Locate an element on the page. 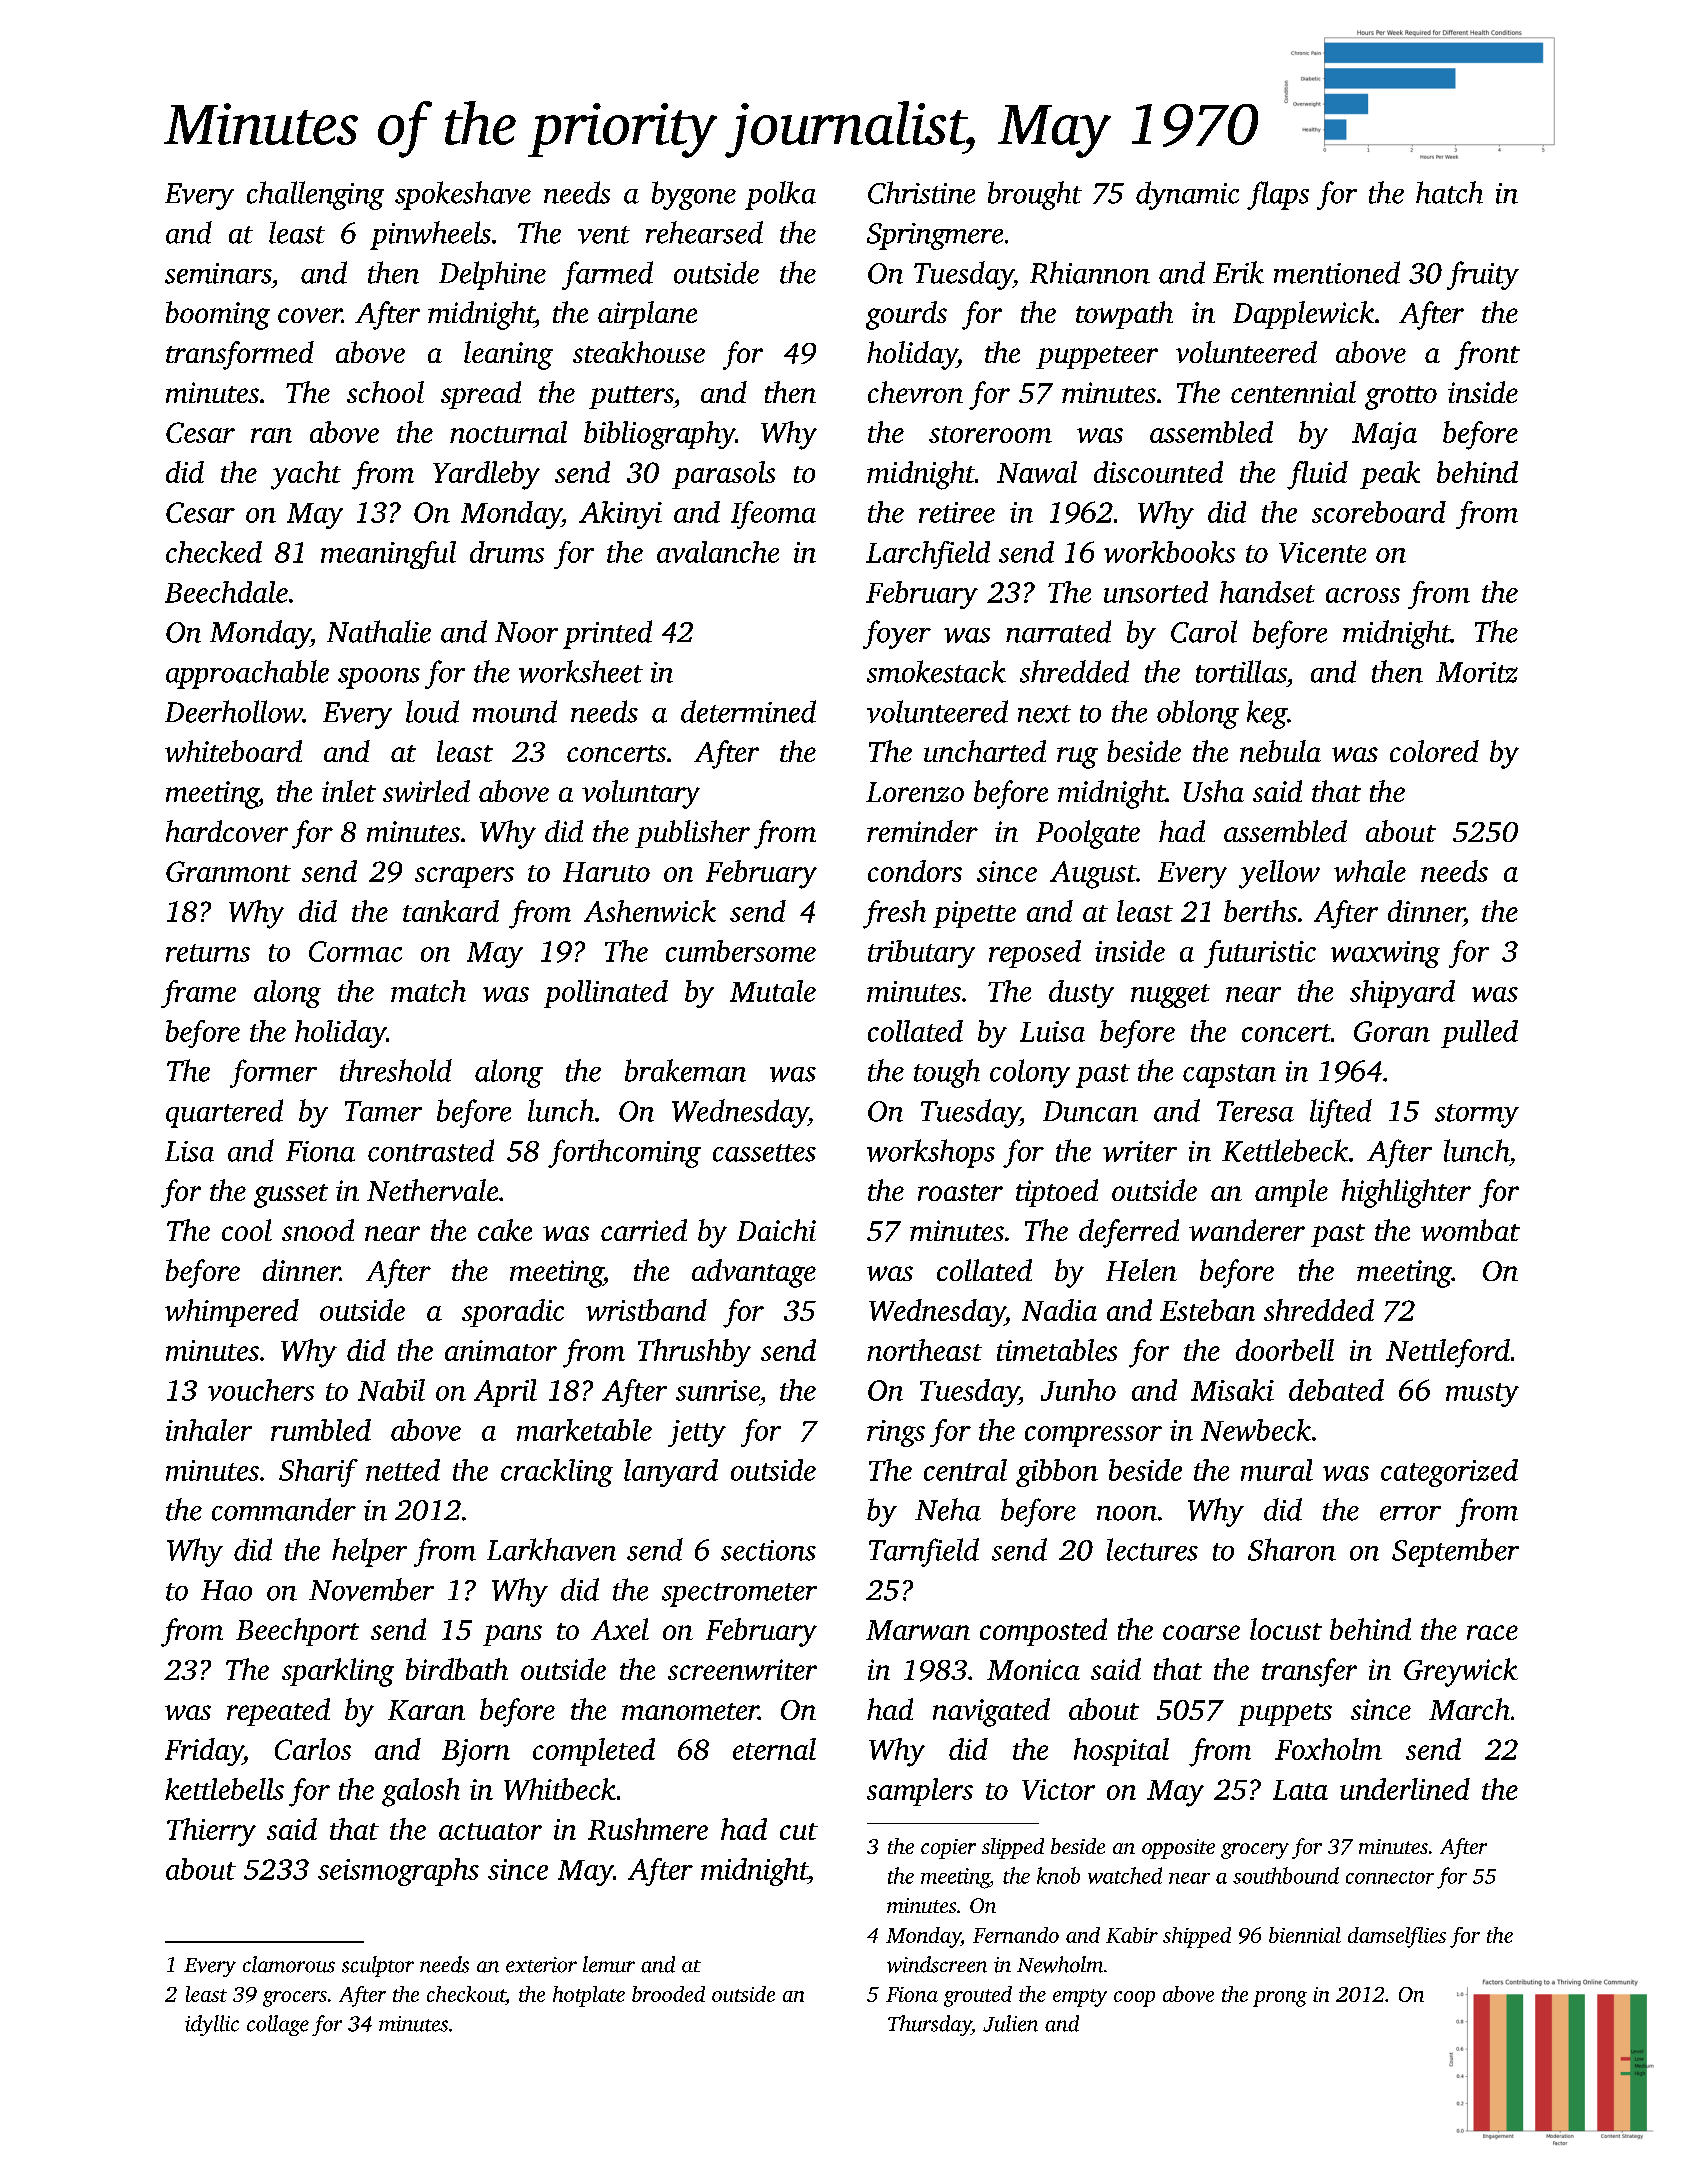 The width and height of the image is (1683, 2178). Ifeoma is located at coordinates (773, 515).
